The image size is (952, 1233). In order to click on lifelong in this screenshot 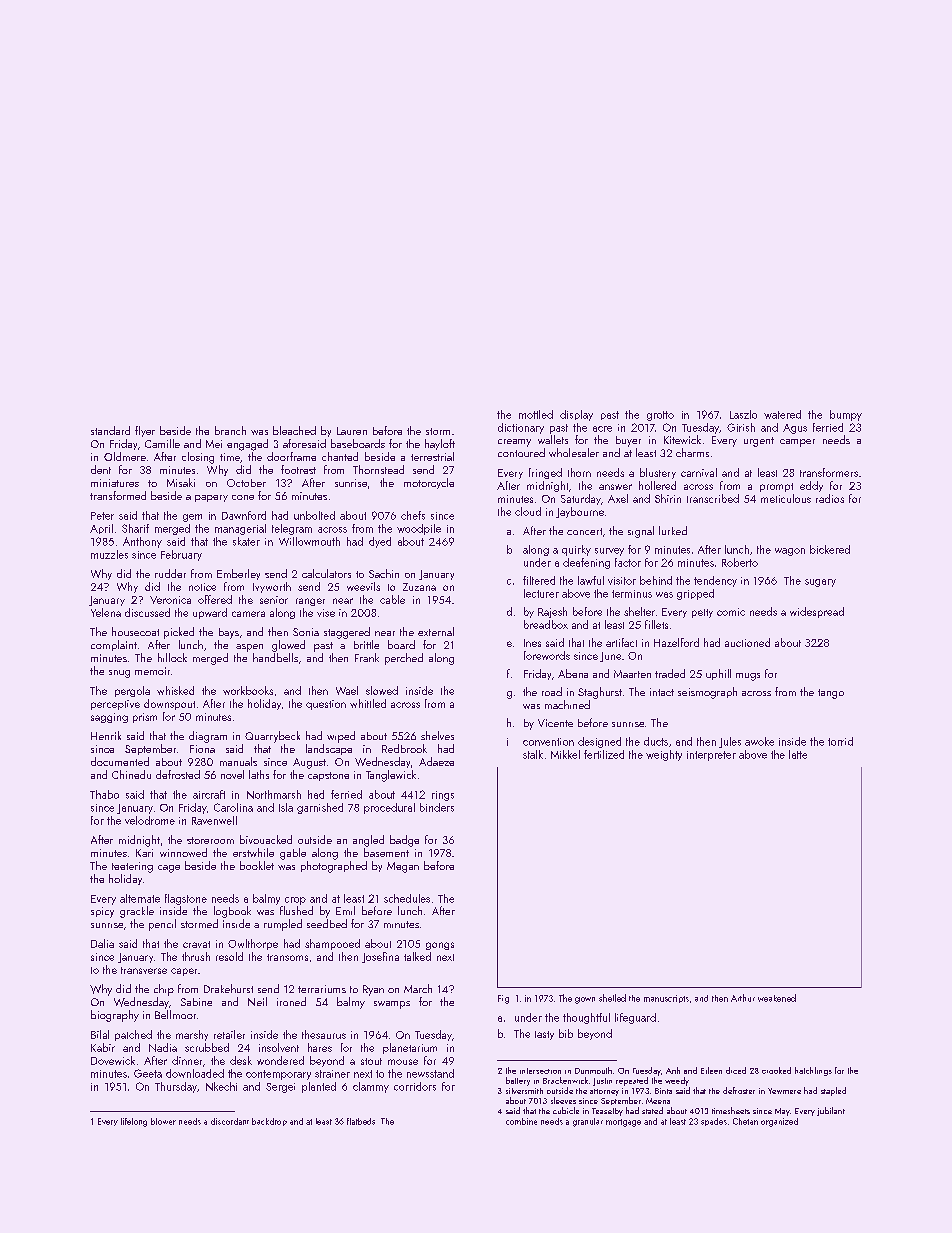, I will do `click(134, 1122)`.
